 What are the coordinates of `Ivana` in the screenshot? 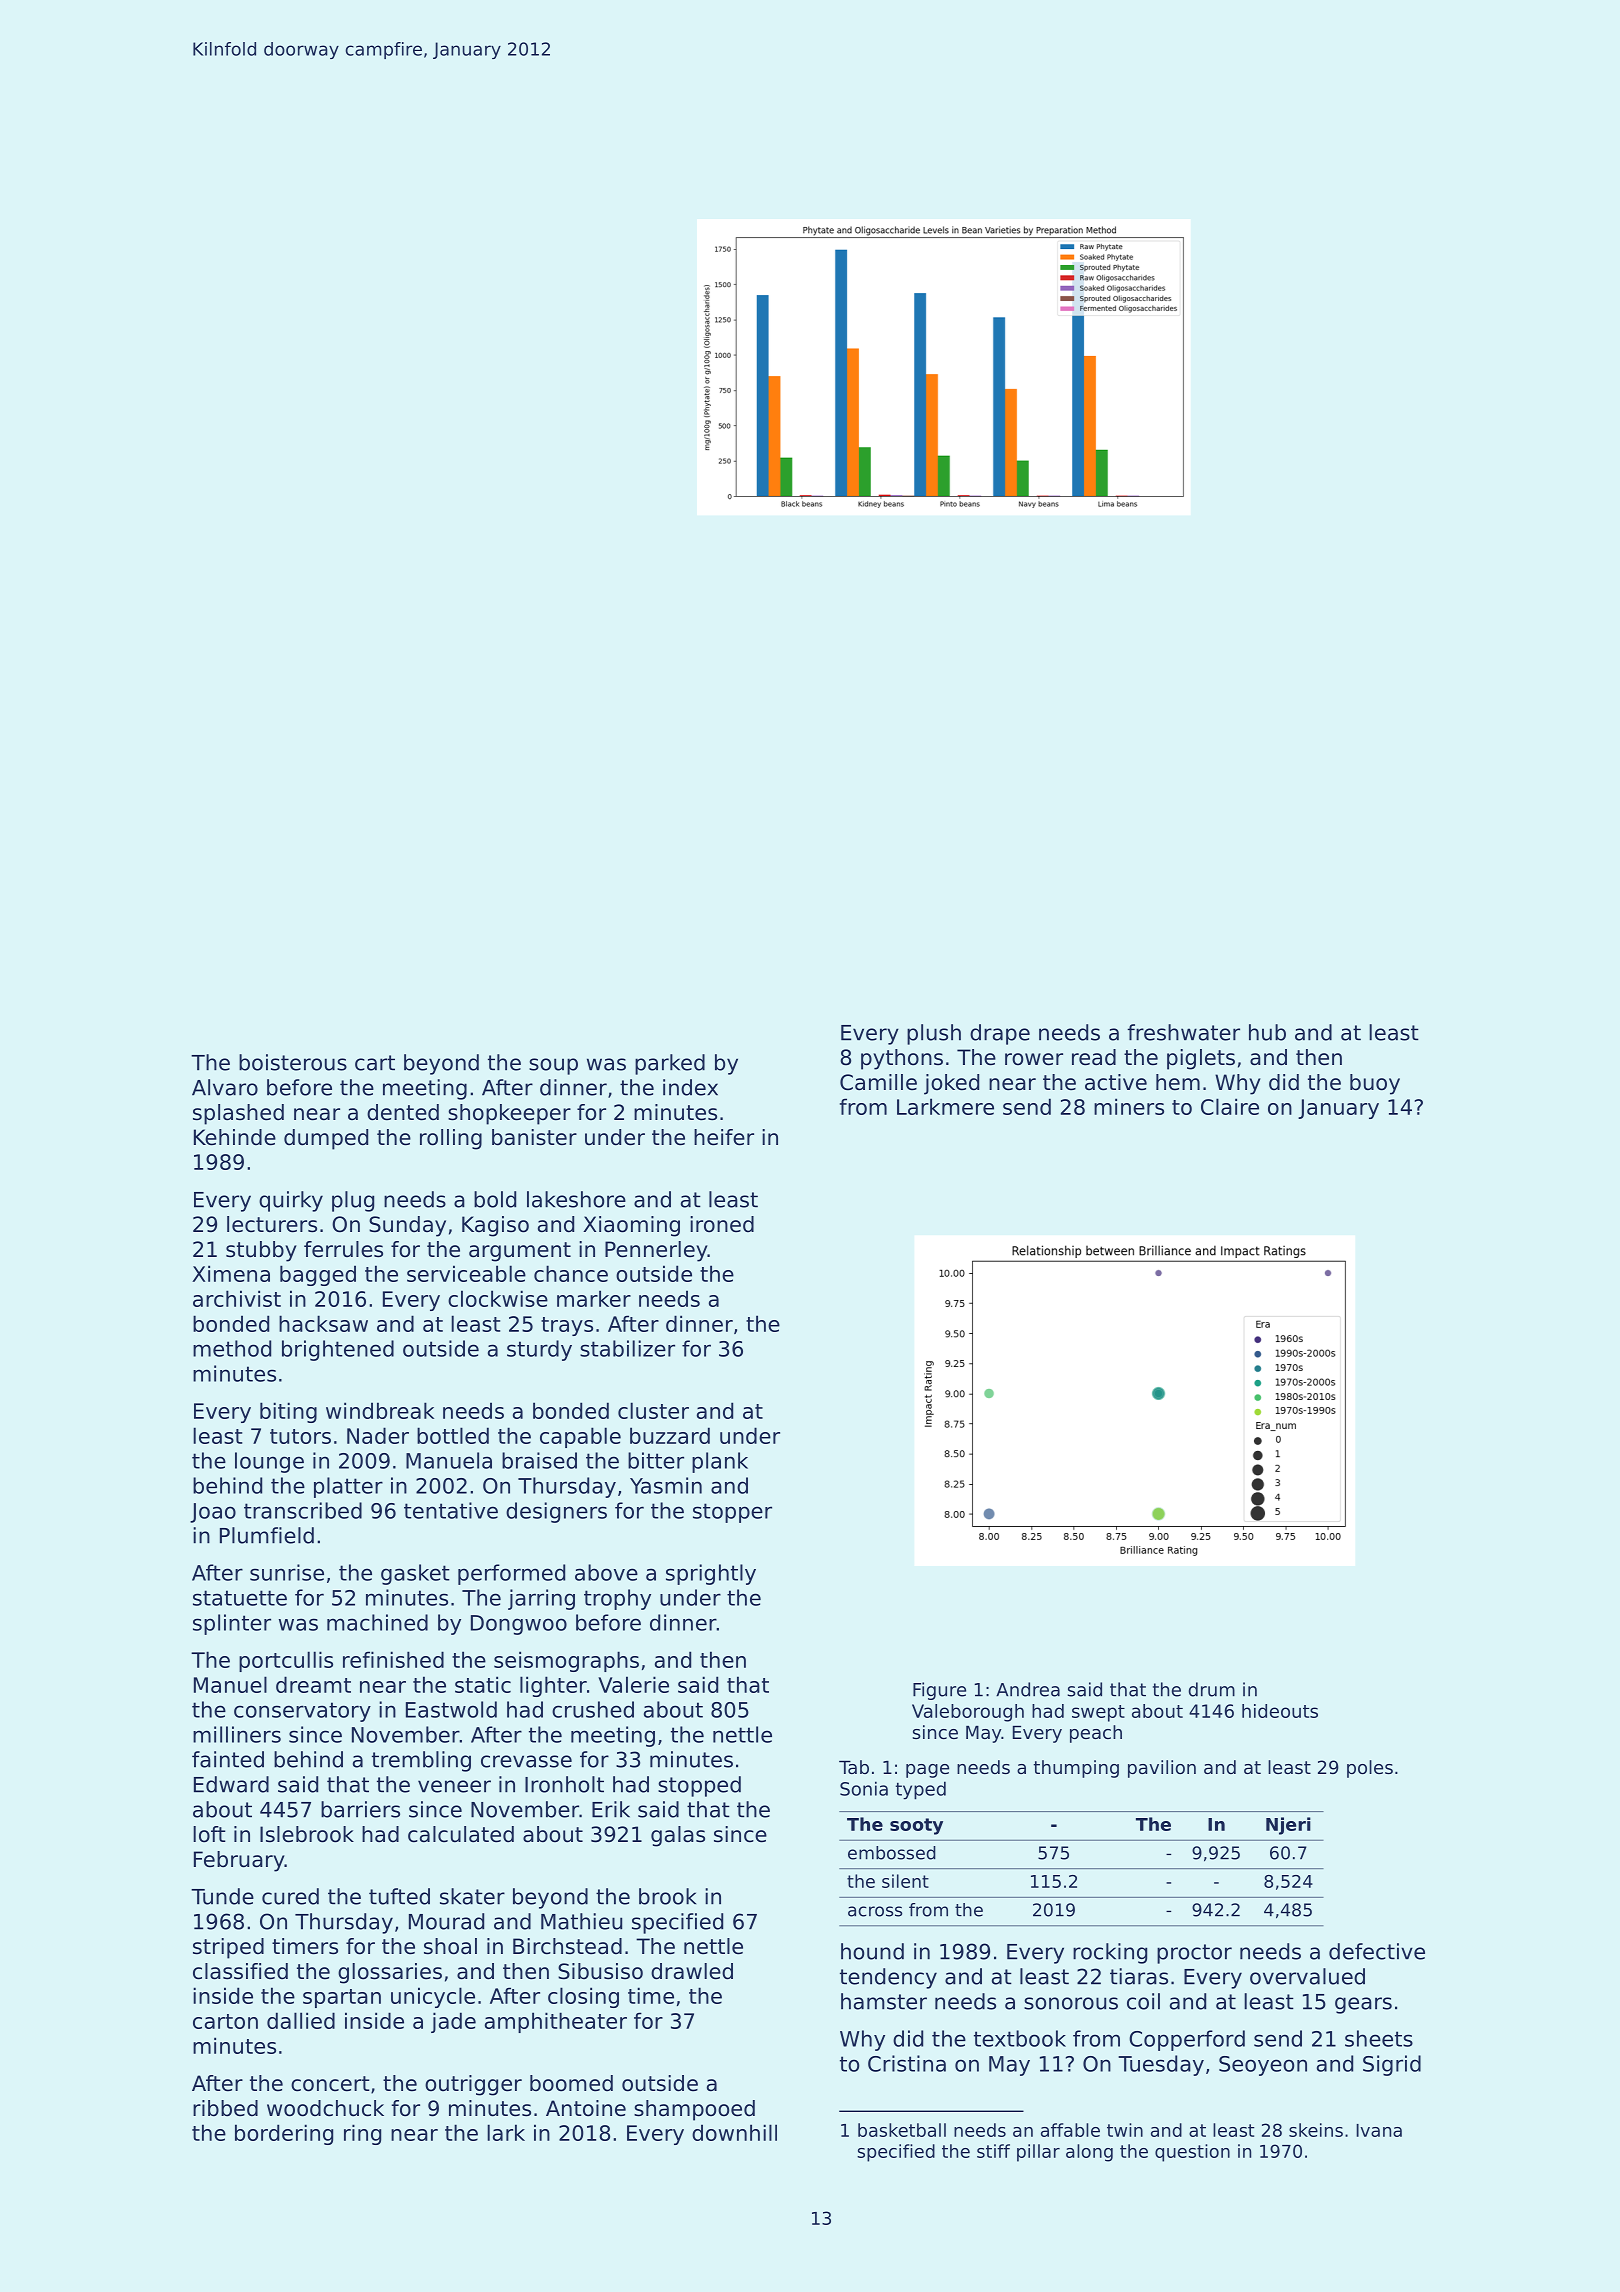 It's located at (1379, 2130).
